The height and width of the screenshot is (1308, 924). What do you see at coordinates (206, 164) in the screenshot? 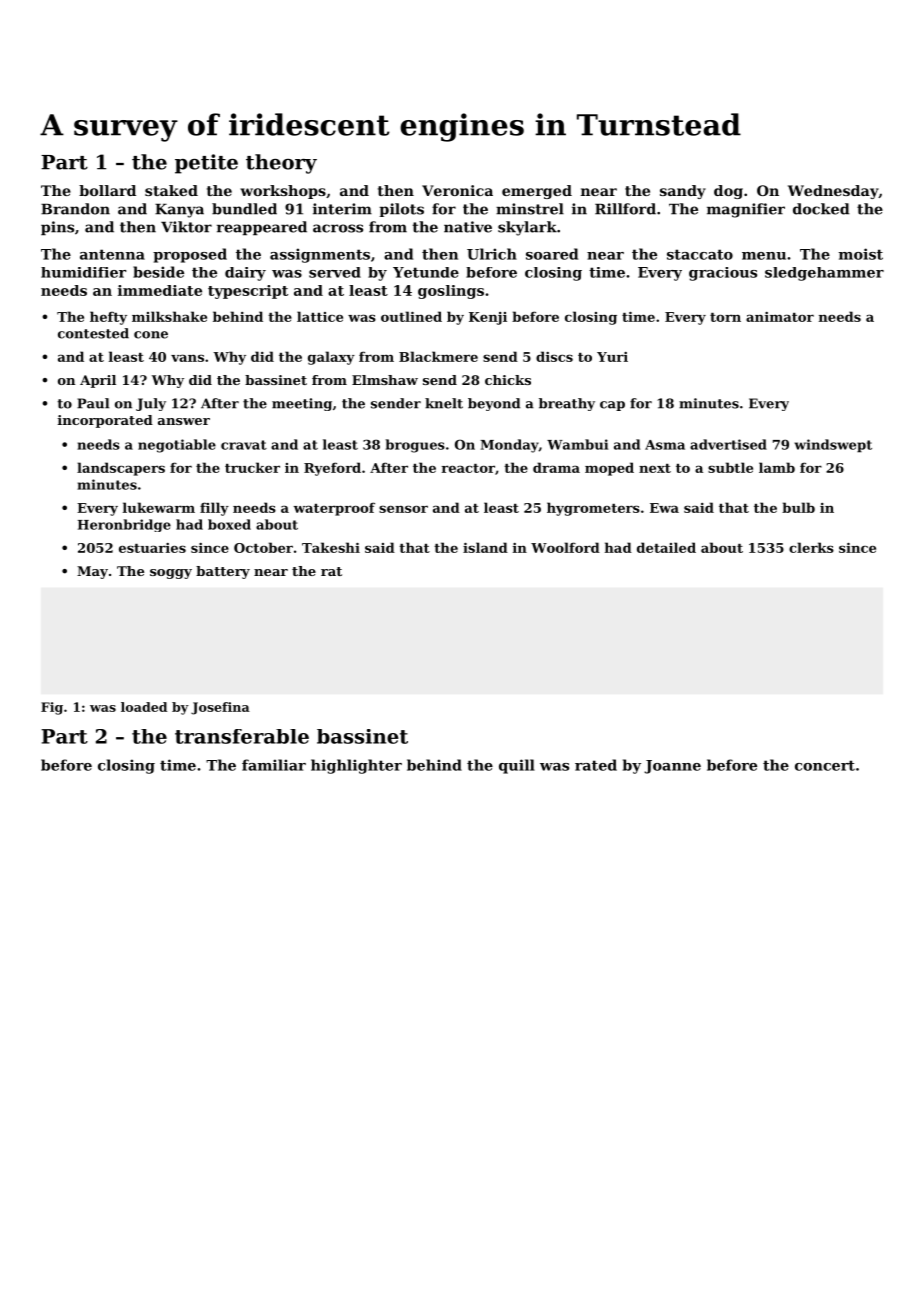
I see `petite` at bounding box center [206, 164].
